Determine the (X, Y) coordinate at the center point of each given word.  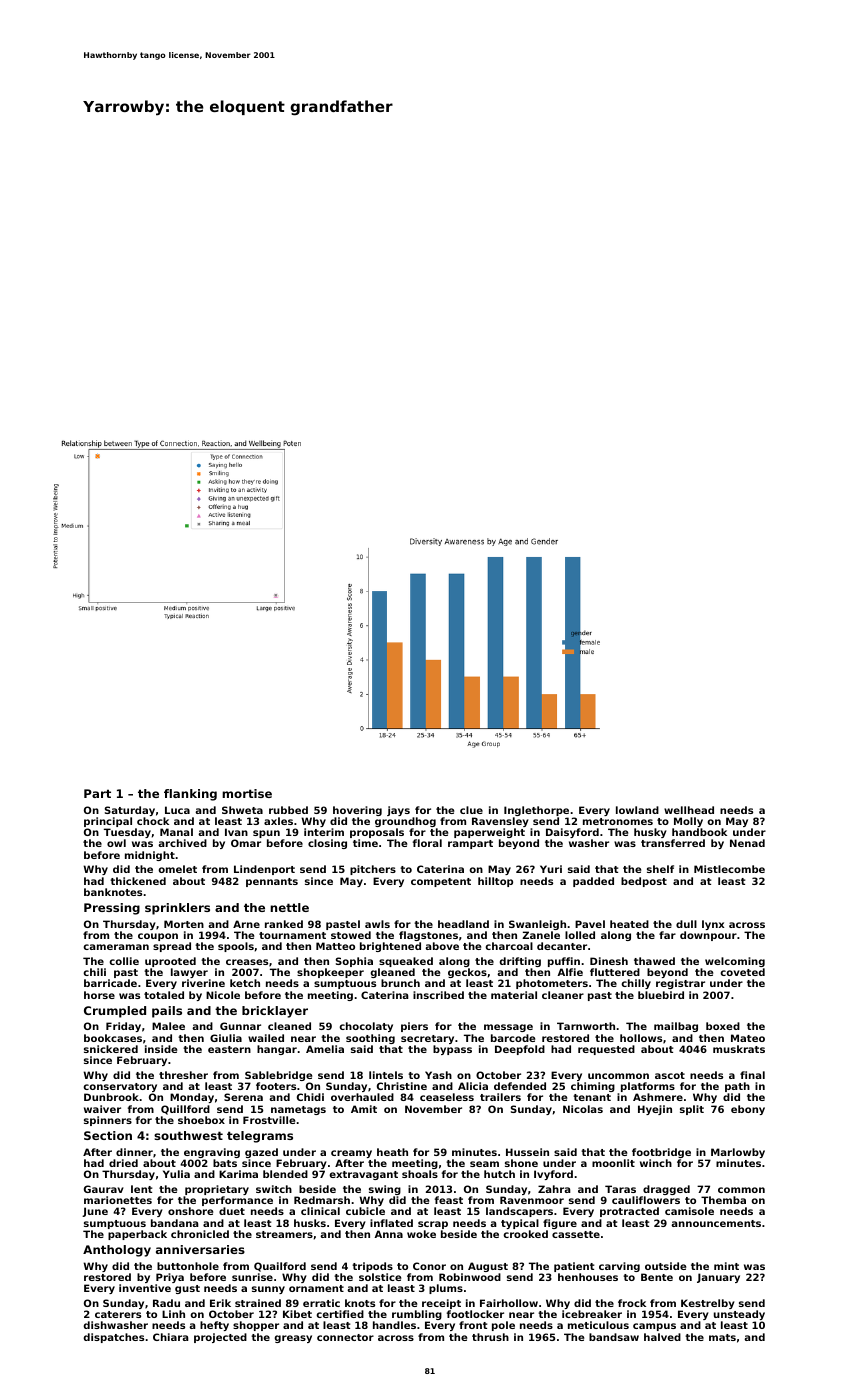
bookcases (113, 1038)
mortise (247, 793)
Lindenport (264, 870)
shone (521, 1163)
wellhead (689, 810)
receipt (441, 1304)
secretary (427, 1039)
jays (398, 811)
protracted (629, 1212)
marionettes (118, 1200)
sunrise (252, 1277)
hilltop (495, 882)
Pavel (590, 924)
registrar (680, 984)
